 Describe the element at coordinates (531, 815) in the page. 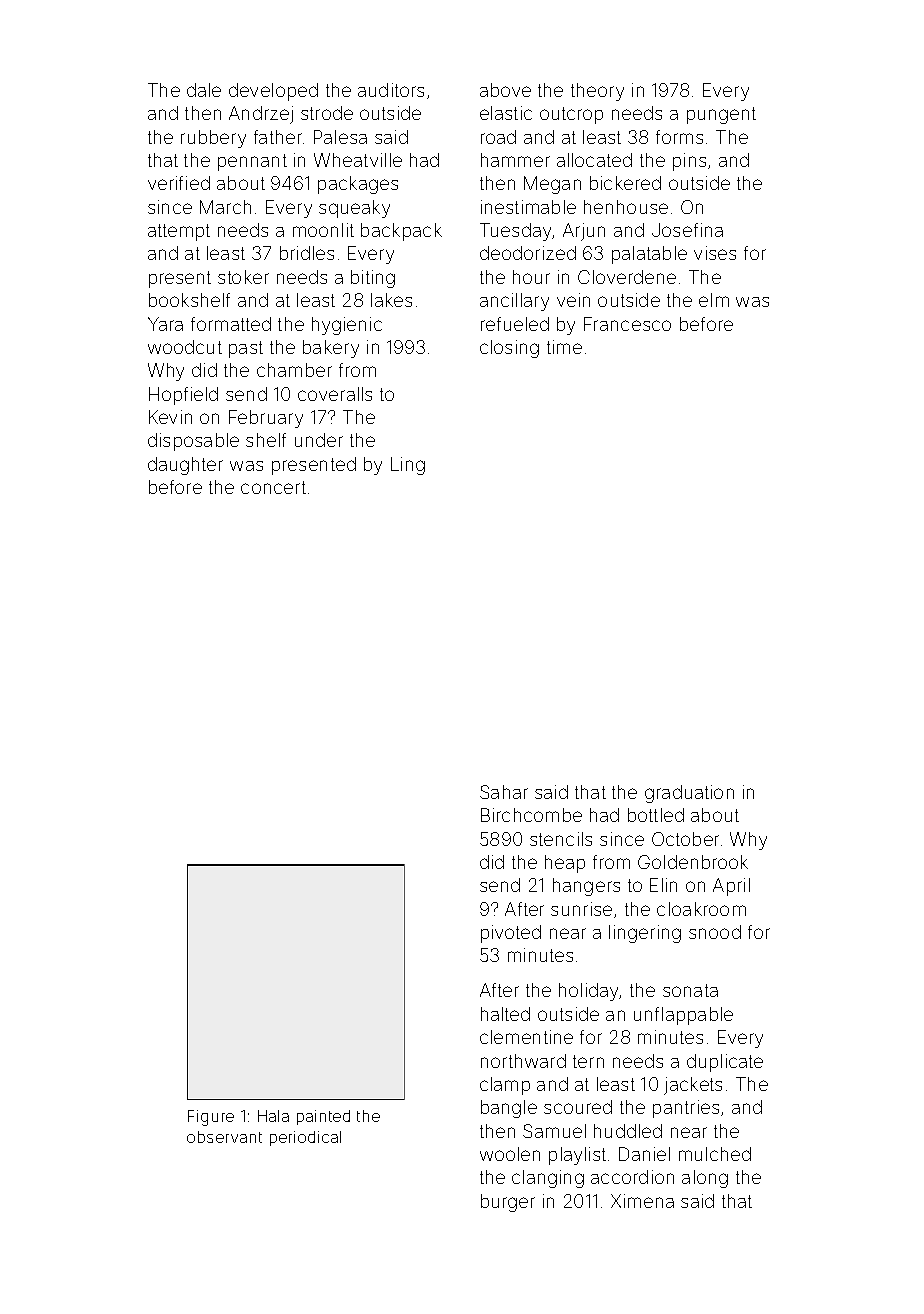

I see `Birchcombe` at that location.
